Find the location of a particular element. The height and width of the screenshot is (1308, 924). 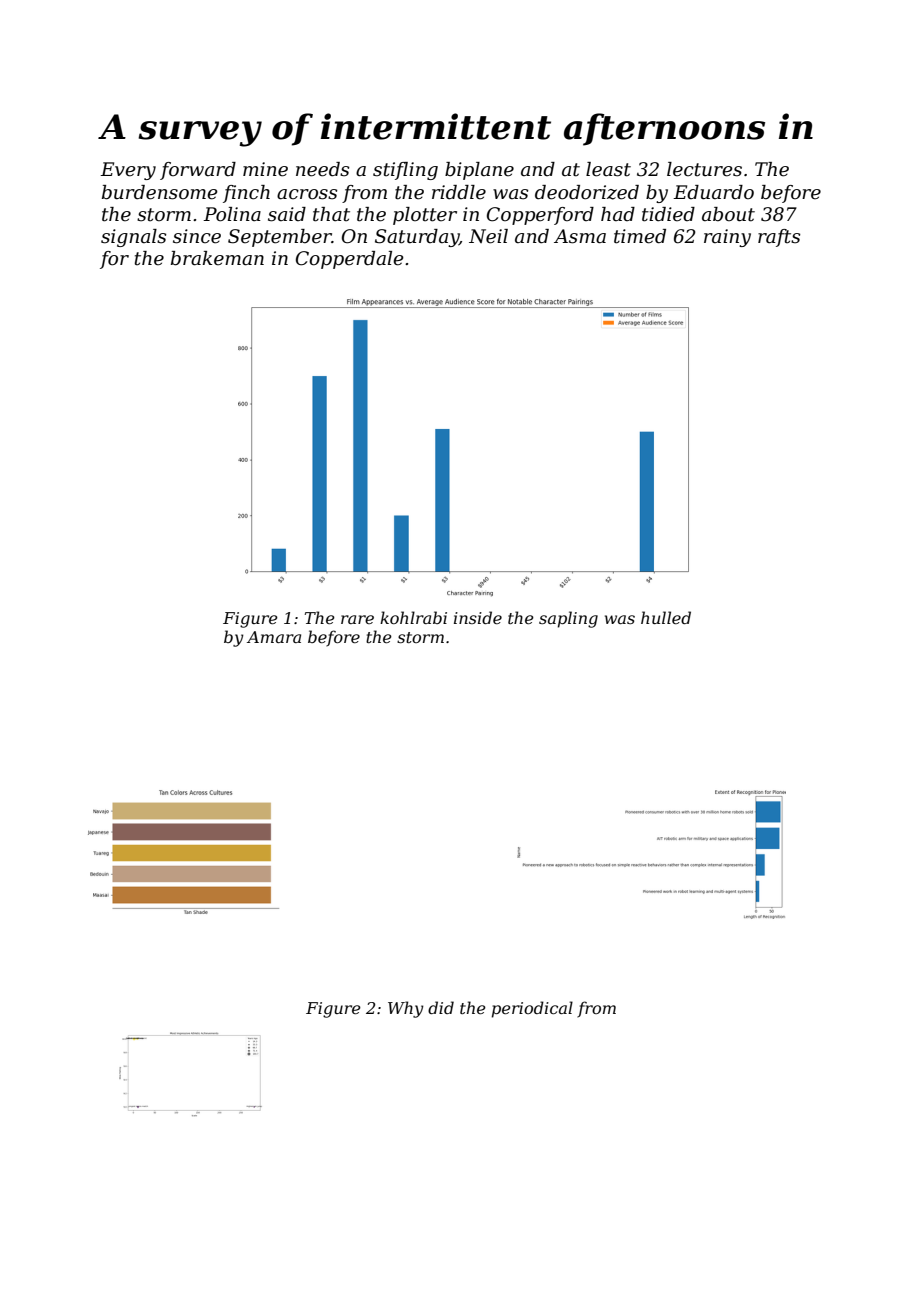

lectures is located at coordinates (704, 169).
